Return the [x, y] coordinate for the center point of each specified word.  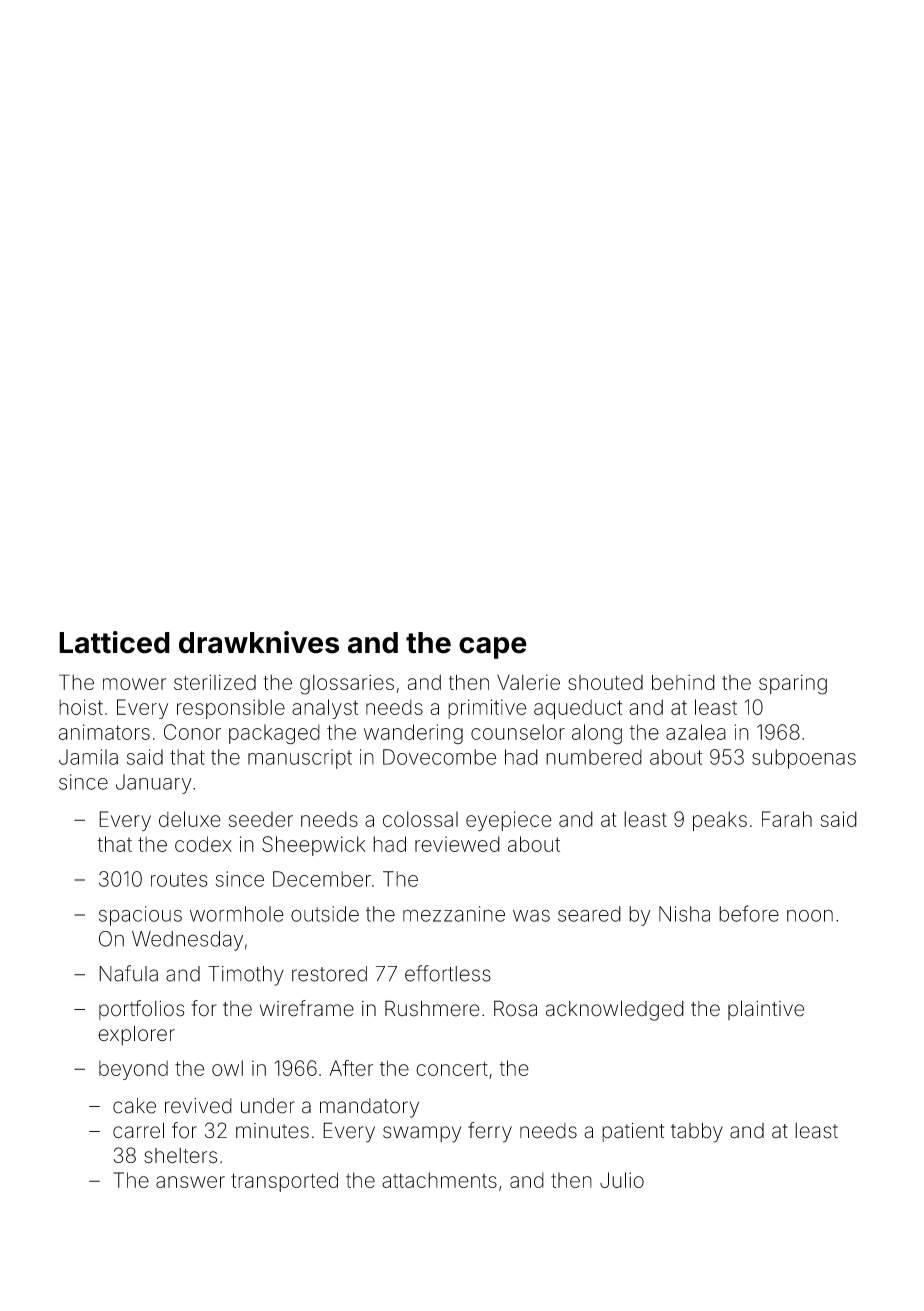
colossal [420, 819]
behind [683, 682]
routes [179, 879]
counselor [518, 732]
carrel [138, 1130]
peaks [720, 821]
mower [134, 684]
